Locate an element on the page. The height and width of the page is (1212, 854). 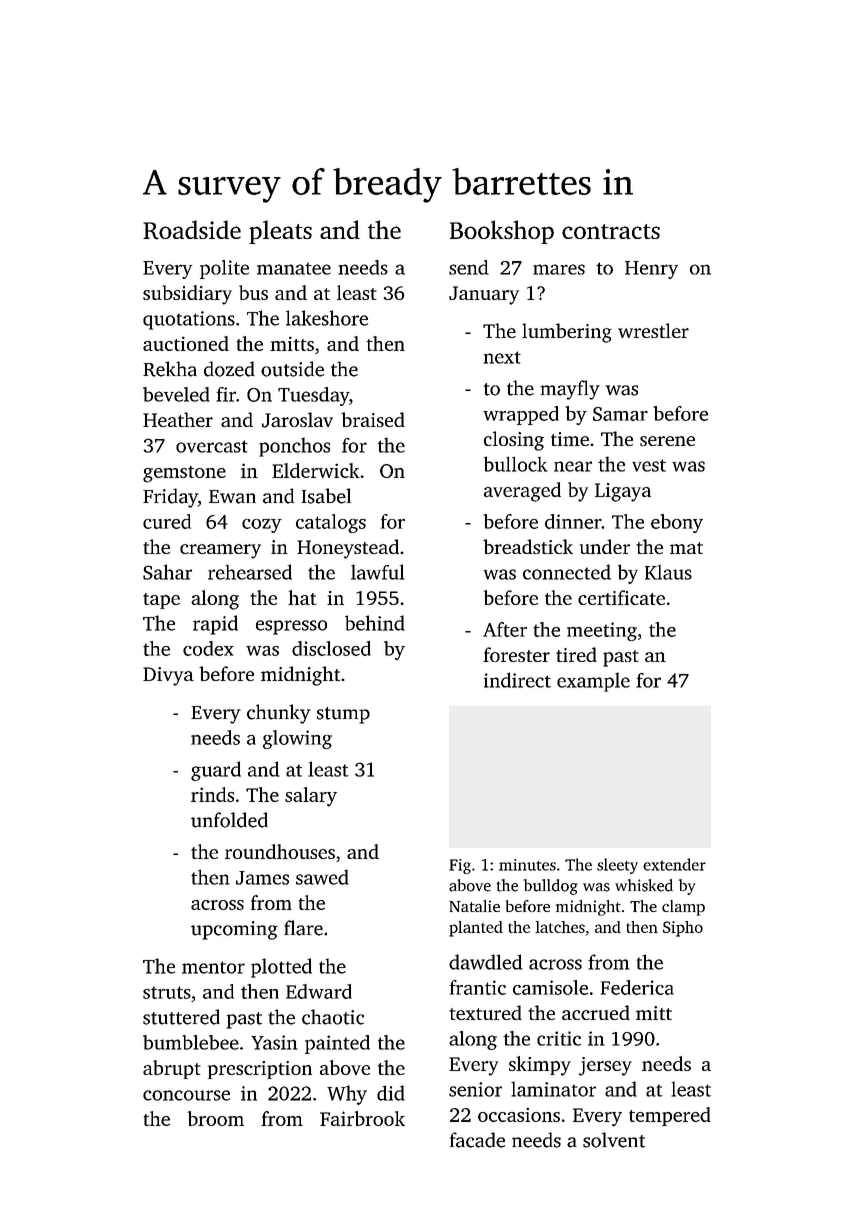
upcoming is located at coordinates (234, 930).
